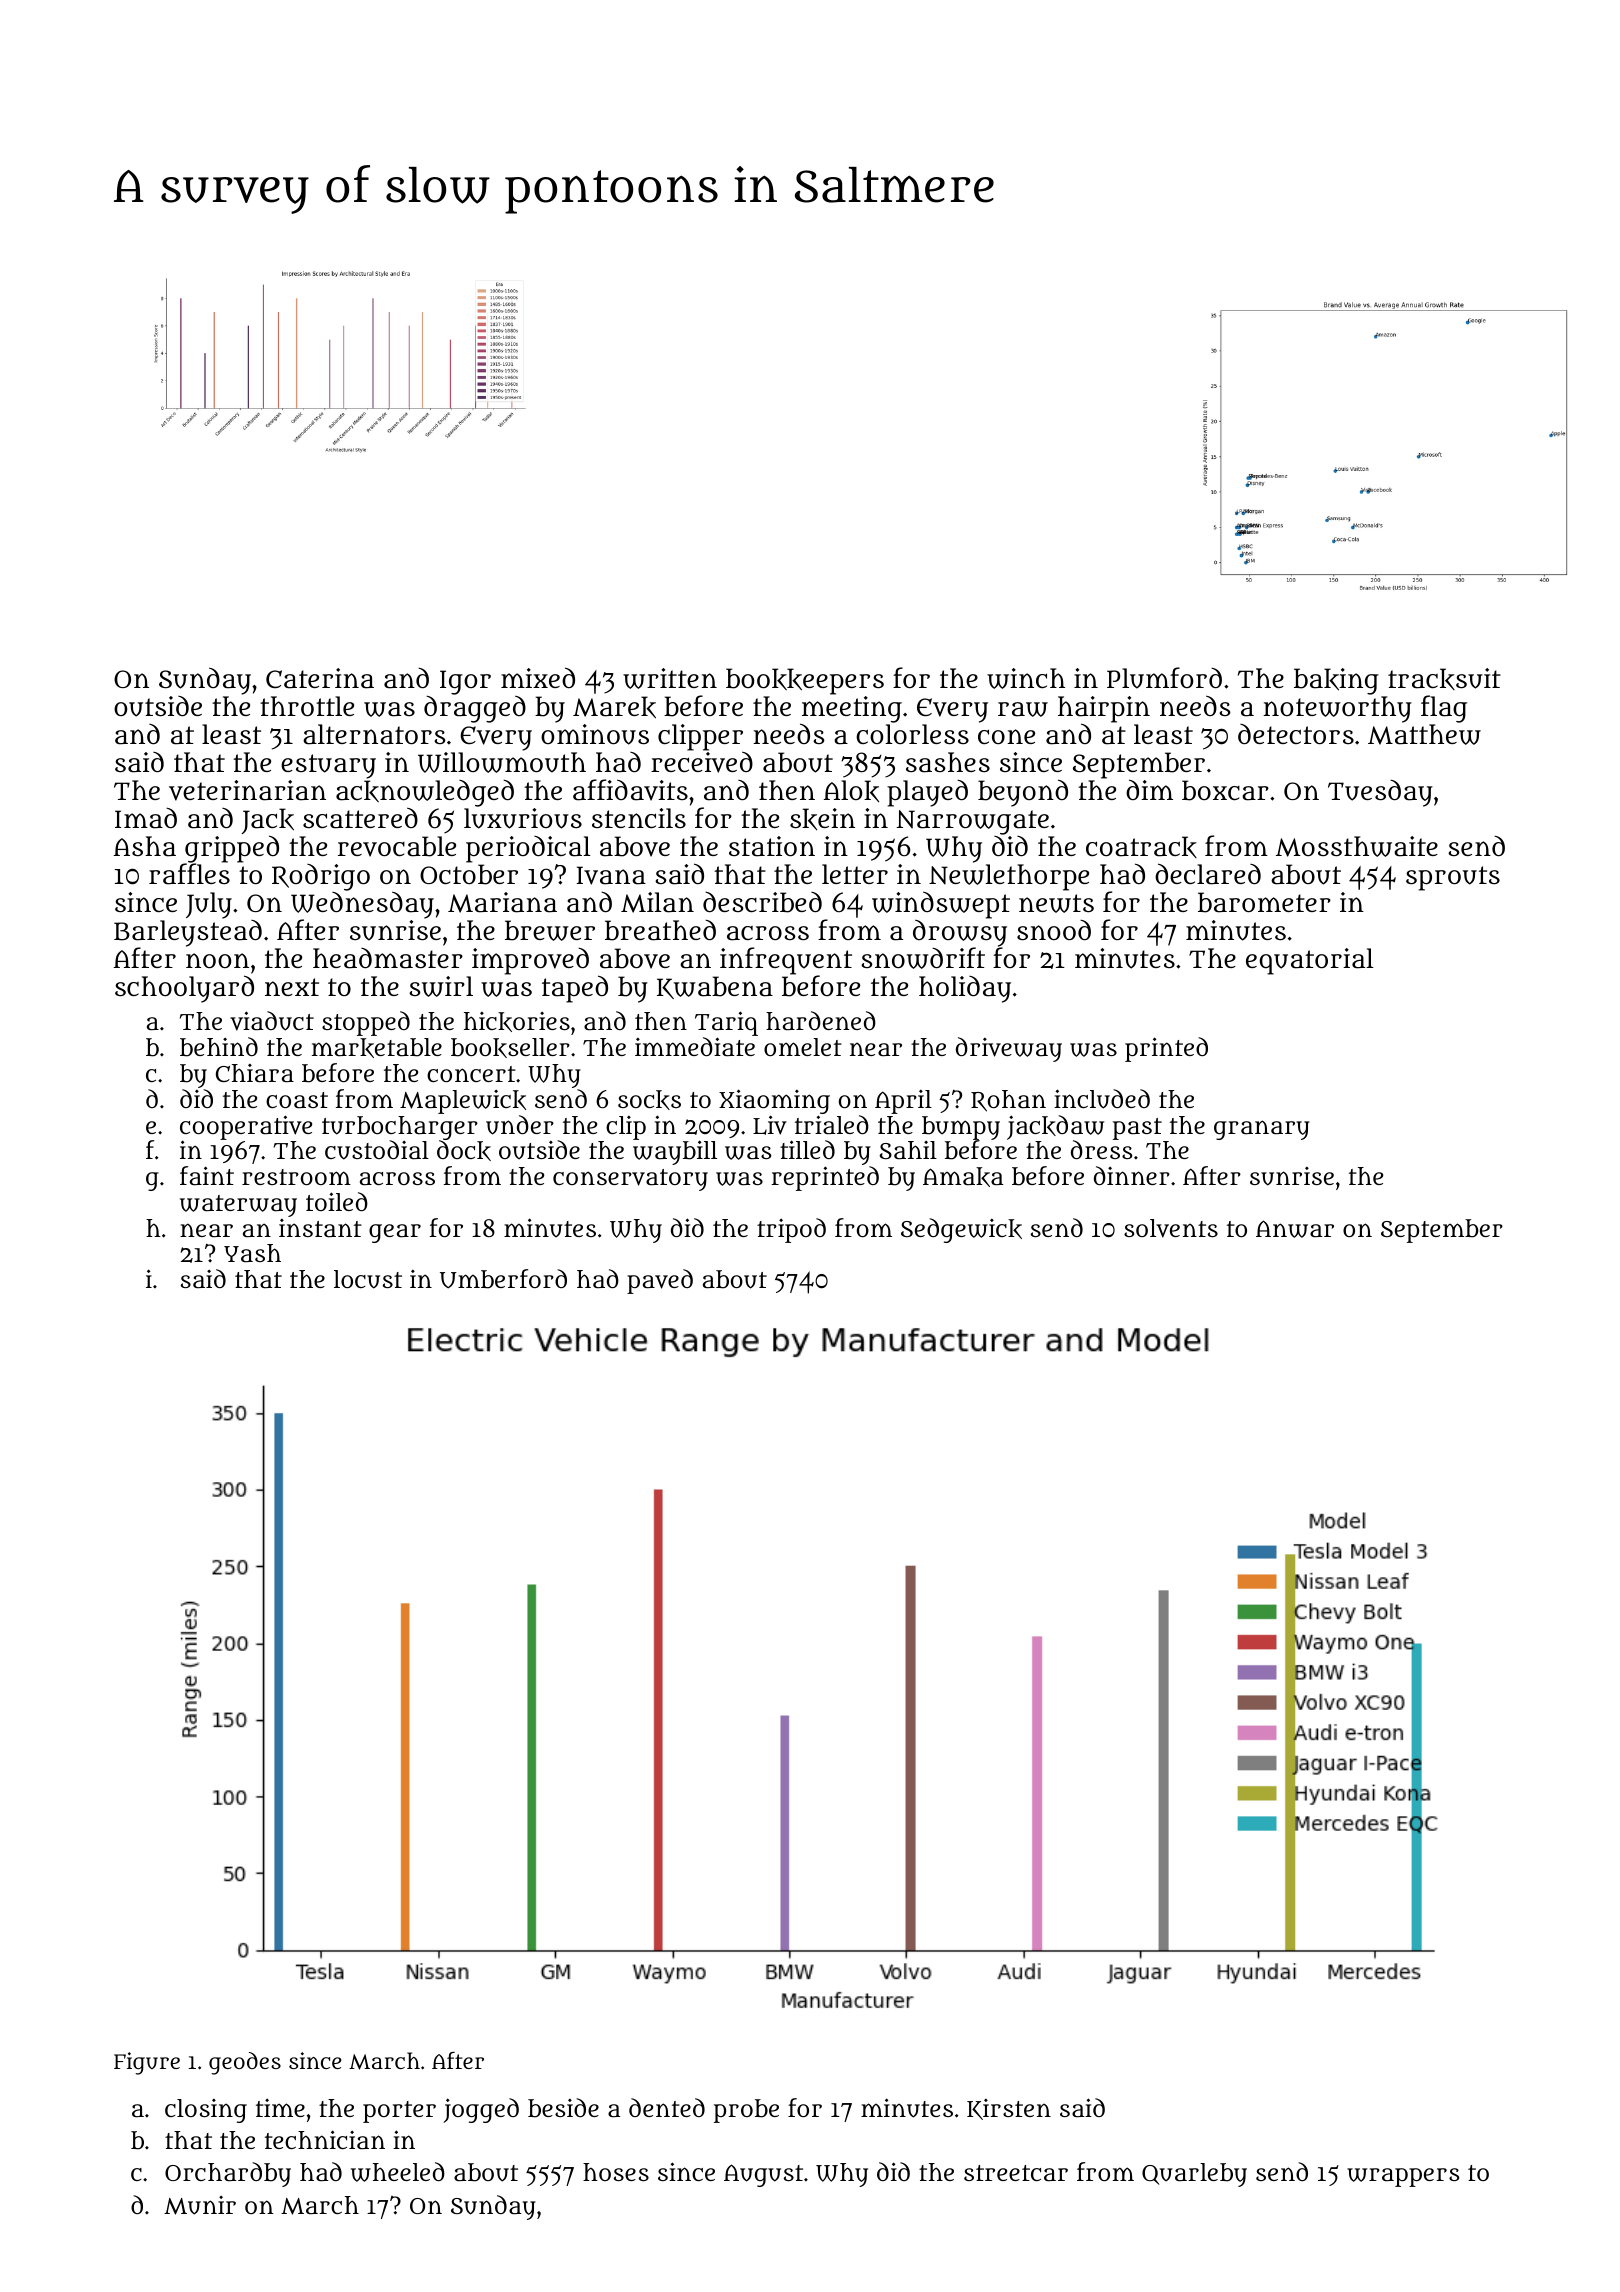 The width and height of the screenshot is (1620, 2292). Describe the element at coordinates (1357, 846) in the screenshot. I see `Mossthwaite` at that location.
